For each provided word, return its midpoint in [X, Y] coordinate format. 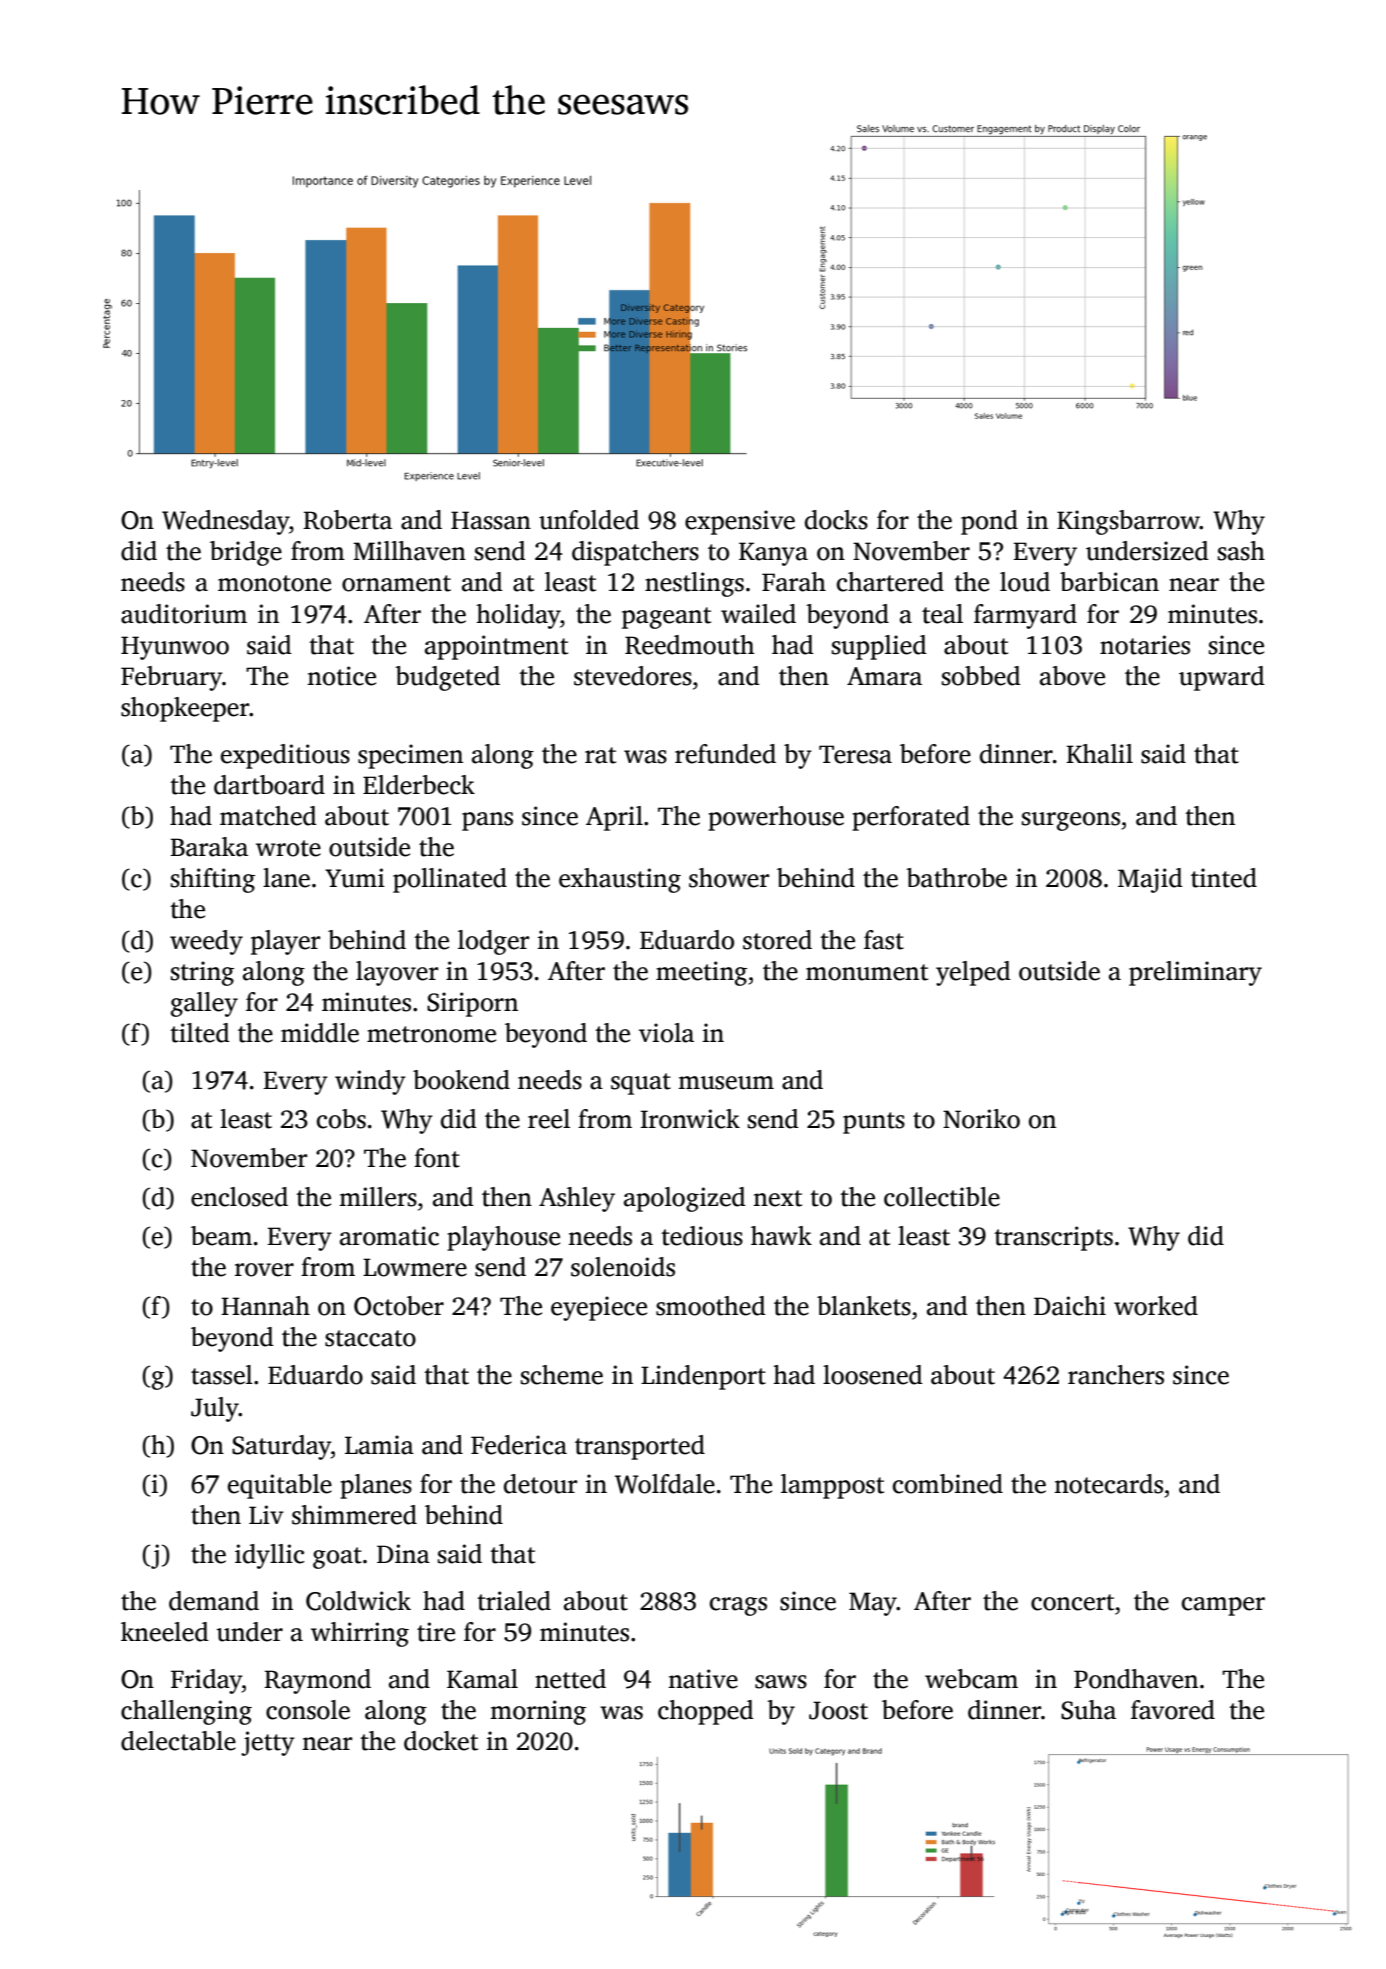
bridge [246, 553]
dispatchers [635, 553]
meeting [701, 973]
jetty [268, 1743]
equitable [280, 1486]
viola [666, 1033]
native [703, 1679]
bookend [461, 1080]
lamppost [832, 1486]
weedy [206, 942]
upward [1222, 678]
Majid [1150, 880]
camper [1223, 1606]
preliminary [1195, 973]
